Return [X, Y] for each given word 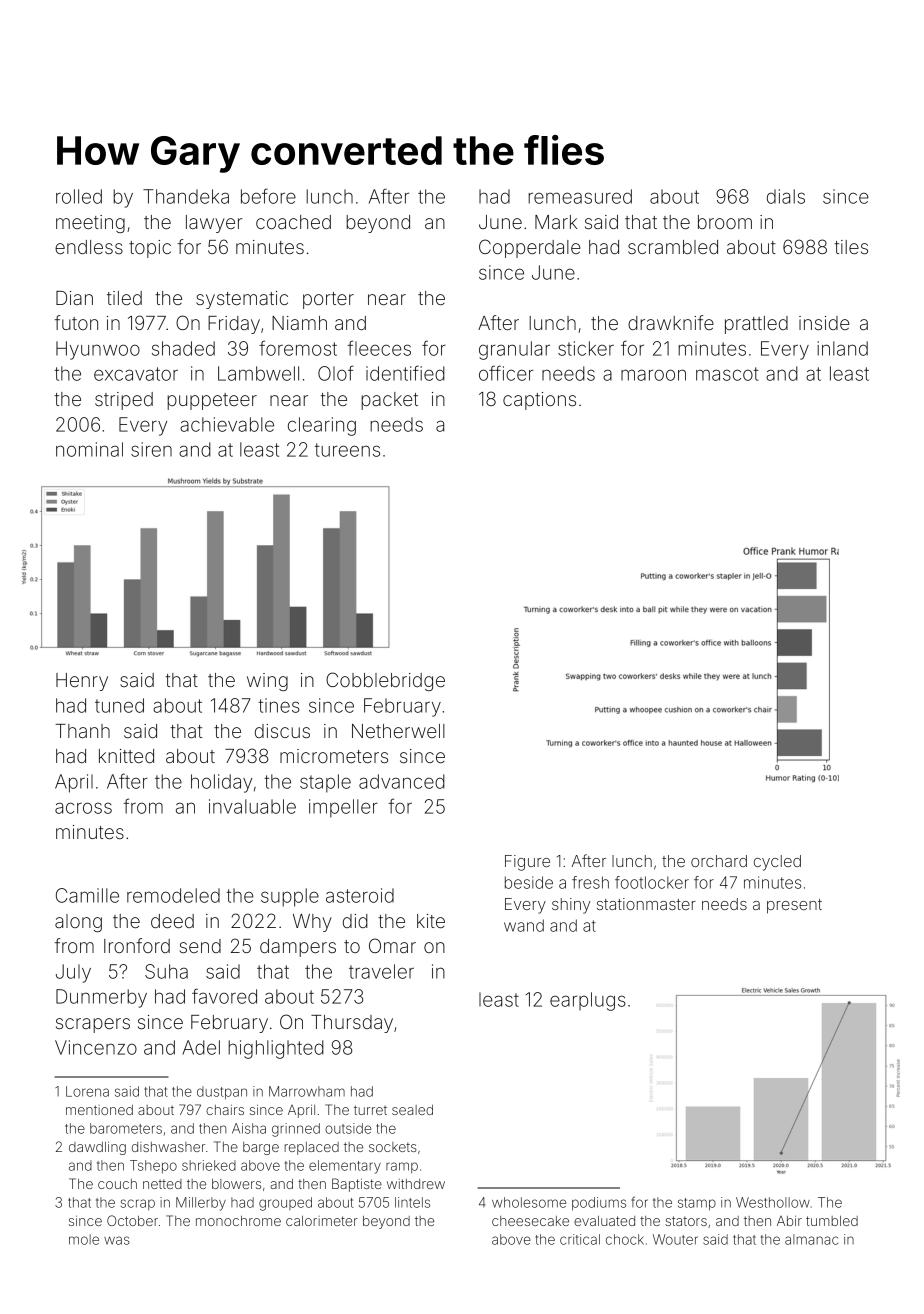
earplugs [588, 1001]
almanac [811, 1239]
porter [328, 300]
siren [151, 449]
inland [842, 348]
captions [539, 401]
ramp [402, 1167]
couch [117, 1184]
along [78, 923]
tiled [124, 298]
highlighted [276, 1049]
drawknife [671, 322]
